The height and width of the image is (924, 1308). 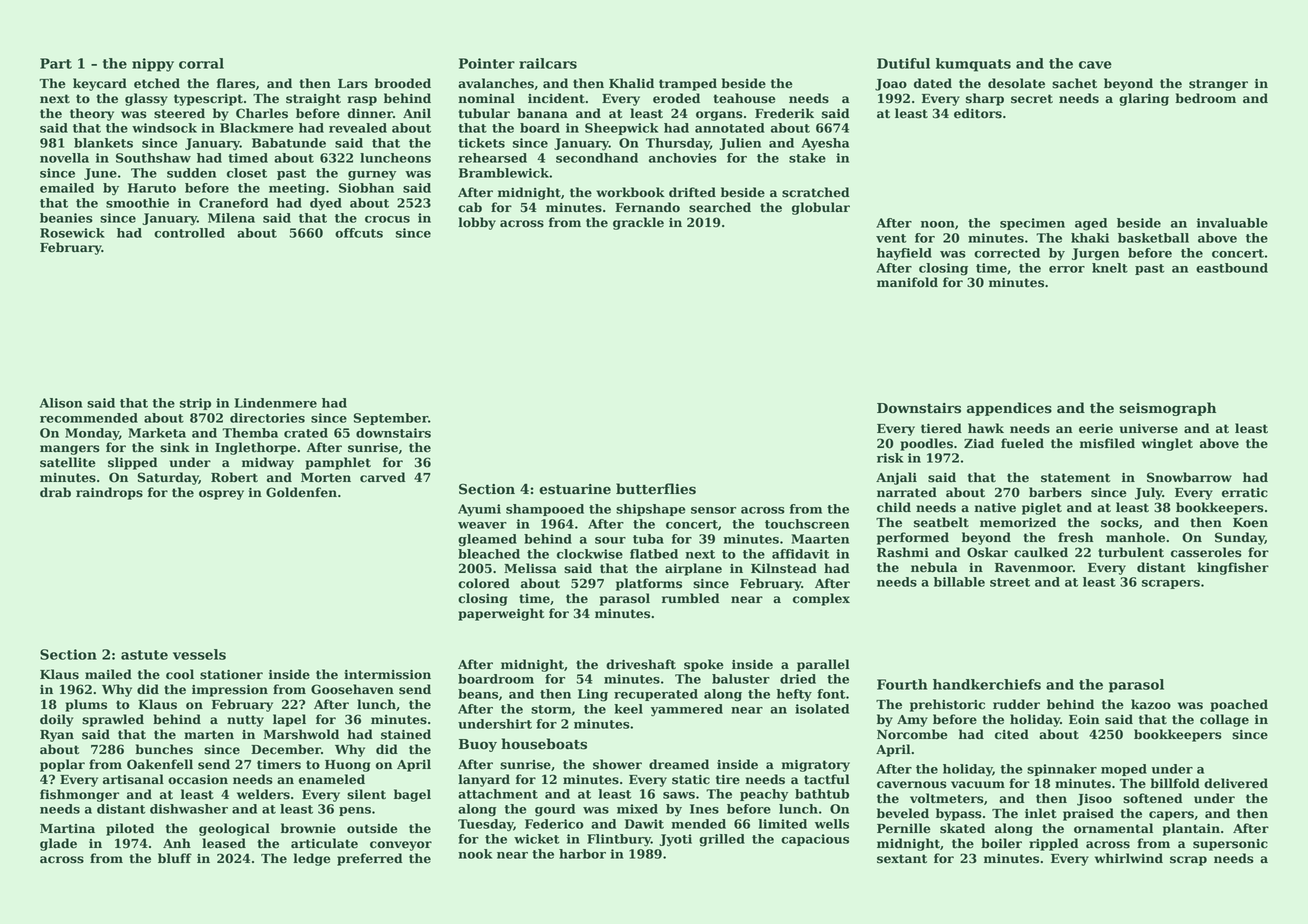 I want to click on kingfisher, so click(x=1233, y=568).
